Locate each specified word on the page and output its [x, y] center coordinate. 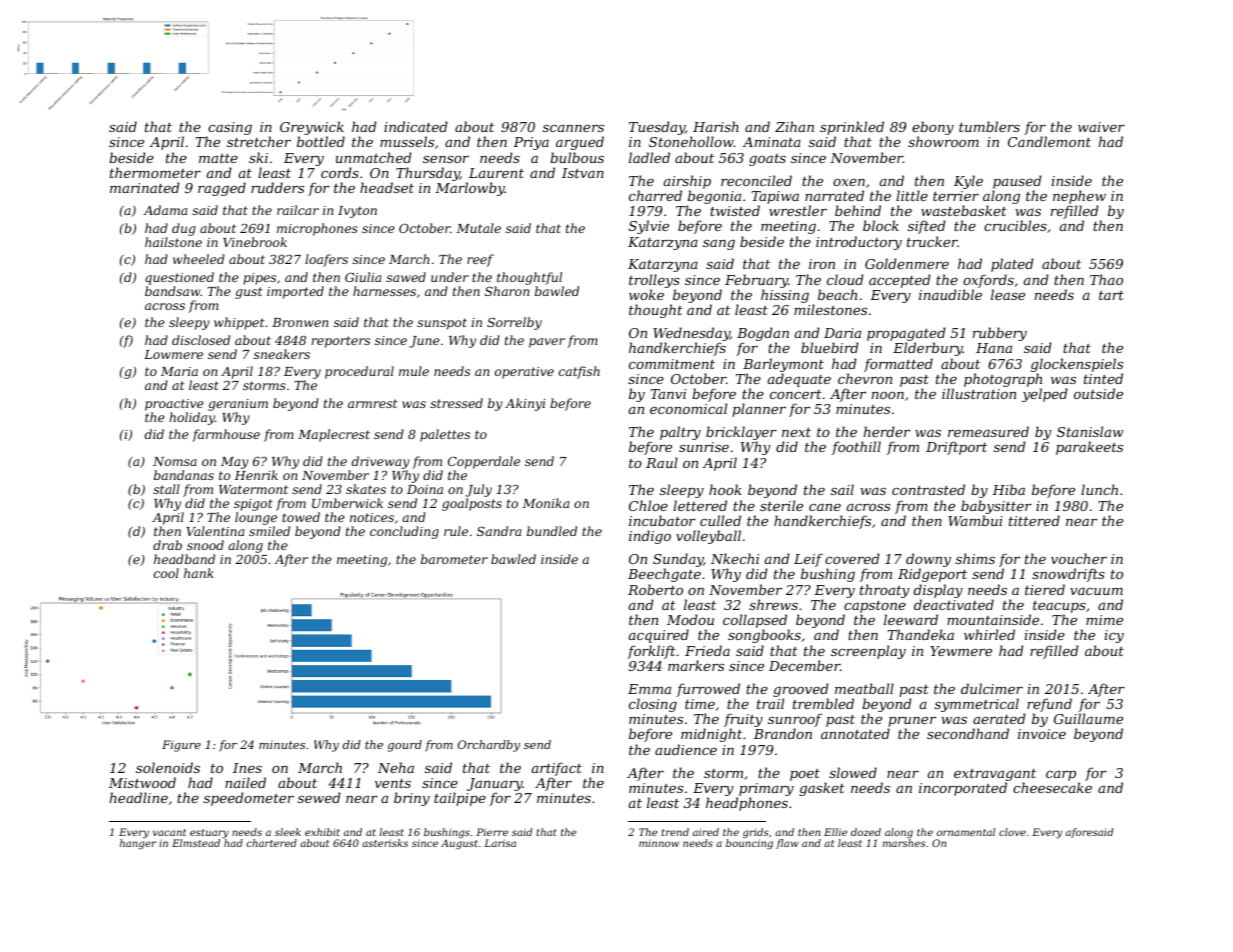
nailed [245, 782]
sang [719, 245]
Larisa [500, 843]
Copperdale [484, 462]
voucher [1079, 558]
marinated [145, 187]
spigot [253, 505]
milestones [830, 309]
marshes [904, 843]
